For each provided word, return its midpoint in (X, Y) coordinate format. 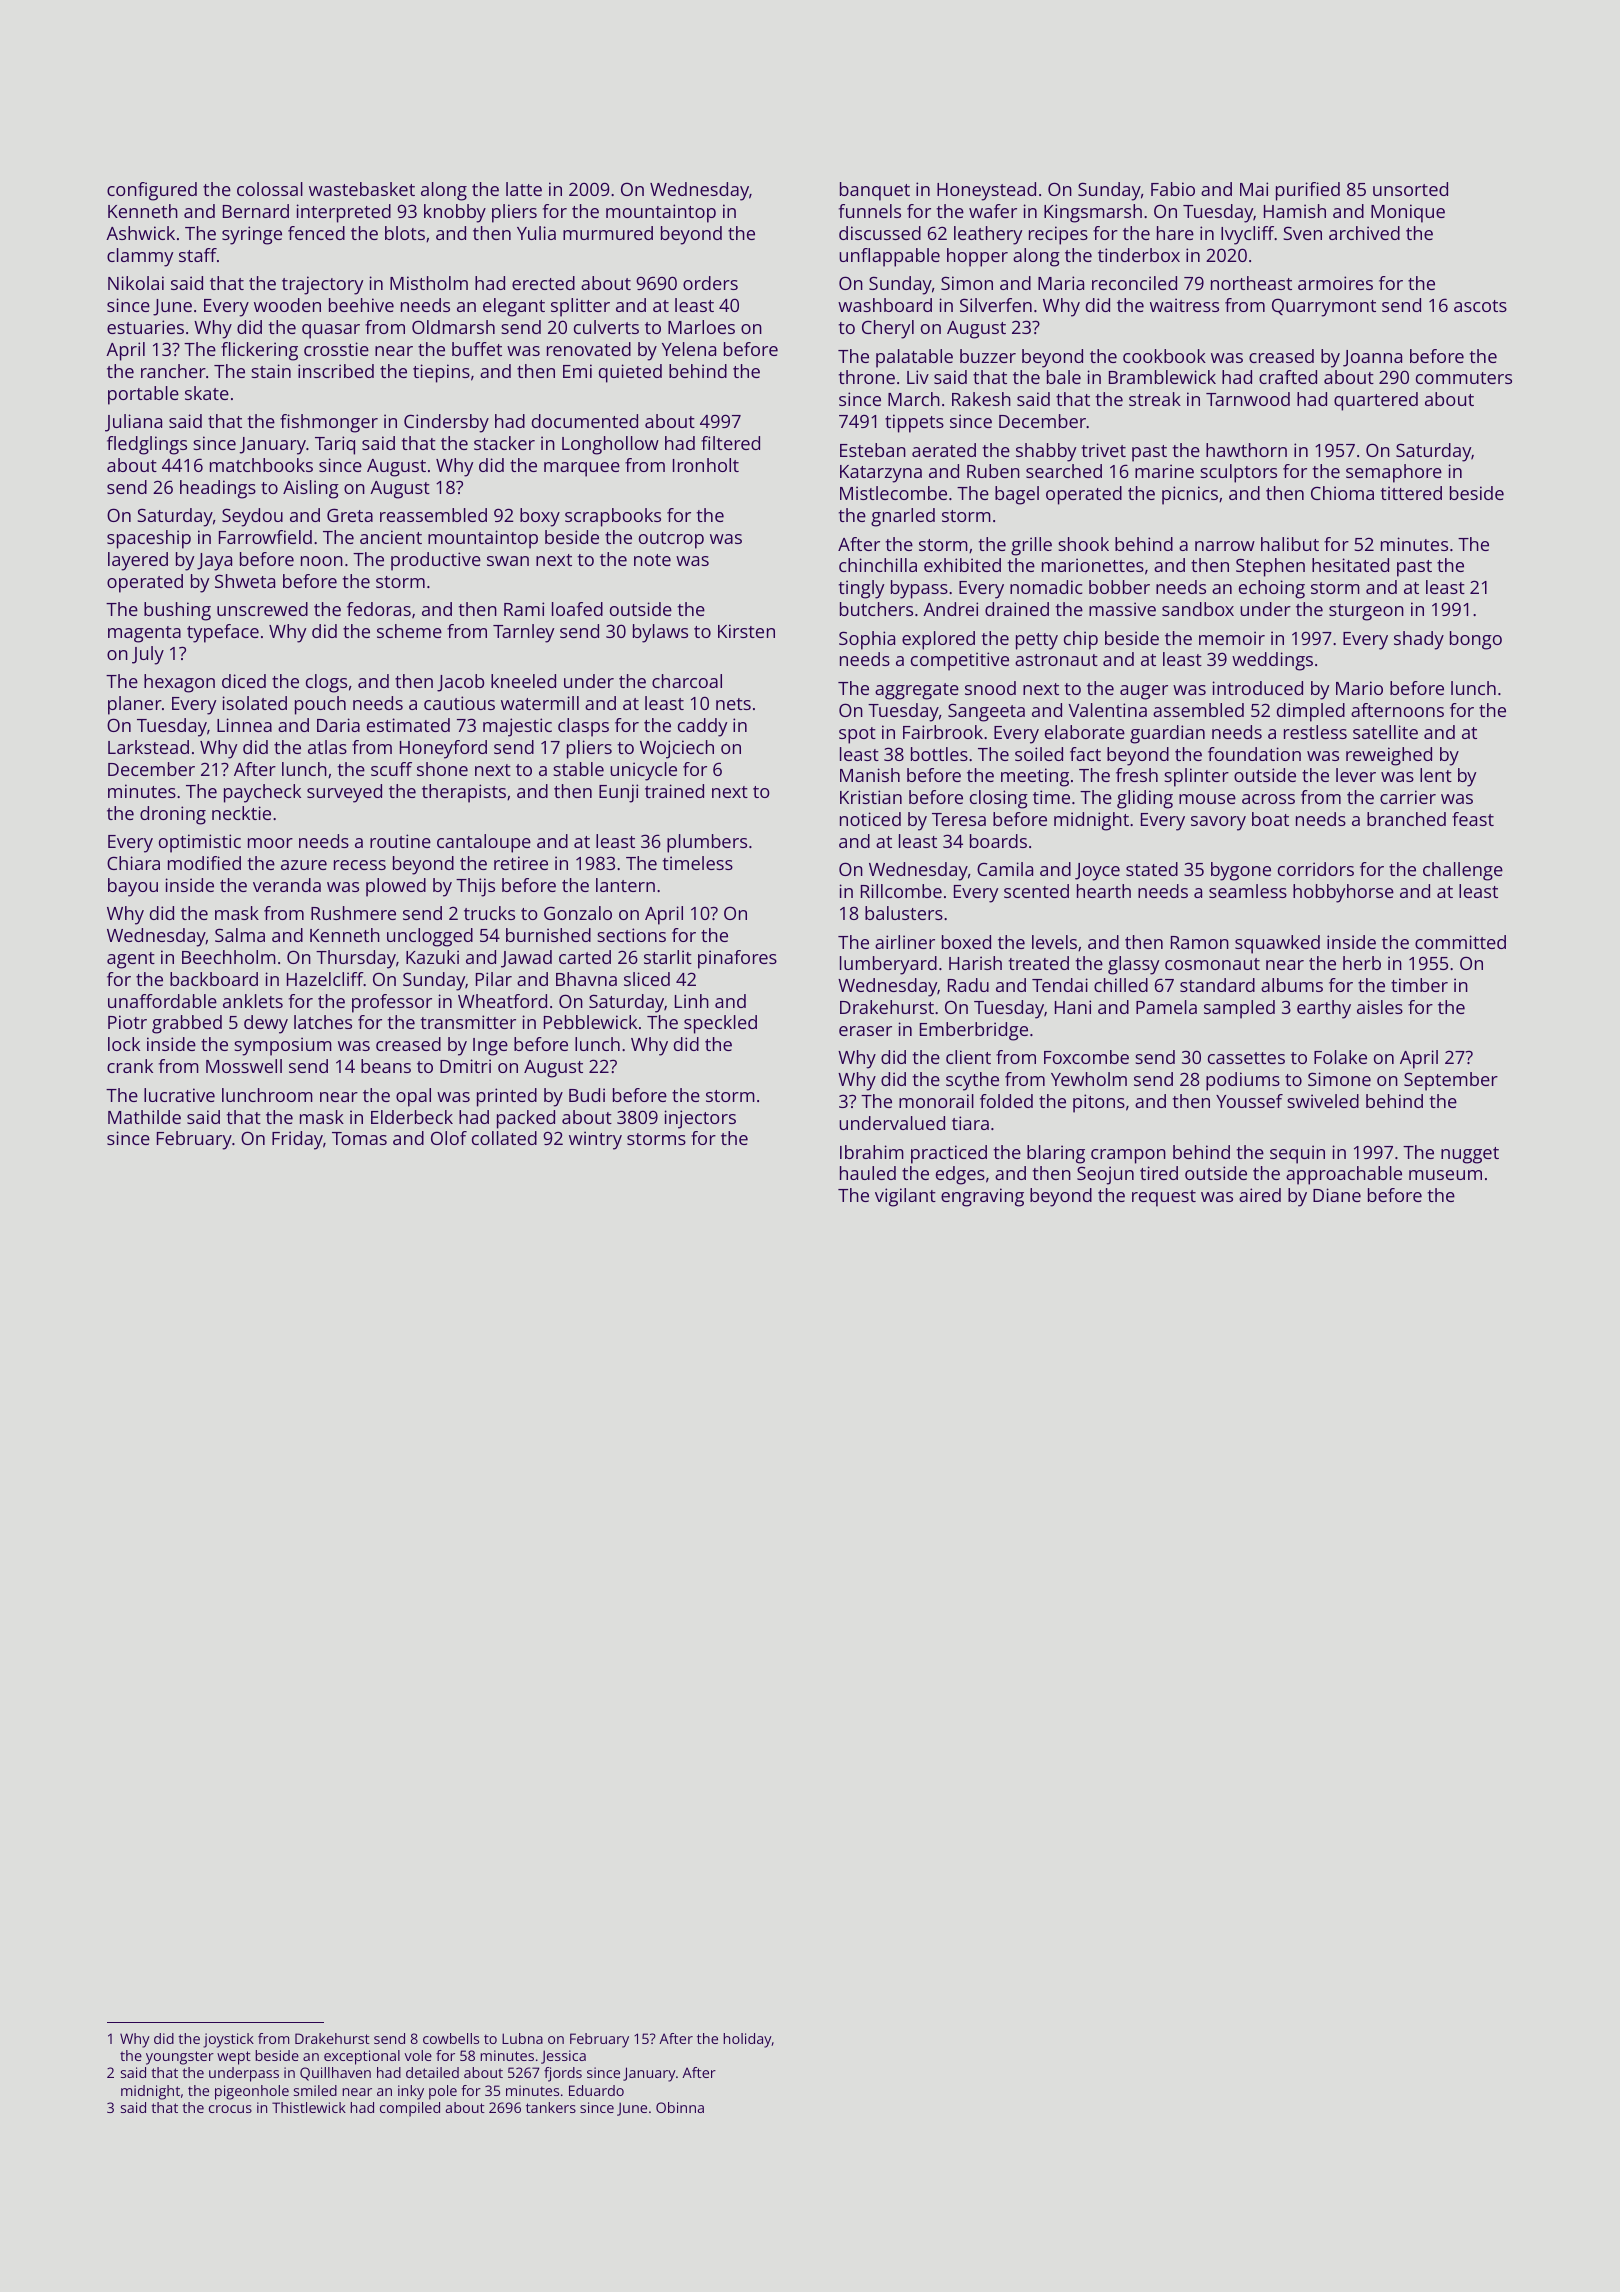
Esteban (873, 450)
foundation (1254, 754)
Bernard (256, 211)
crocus (230, 2109)
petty (1037, 641)
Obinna (680, 2107)
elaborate (1085, 732)
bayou (133, 887)
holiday (747, 2040)
